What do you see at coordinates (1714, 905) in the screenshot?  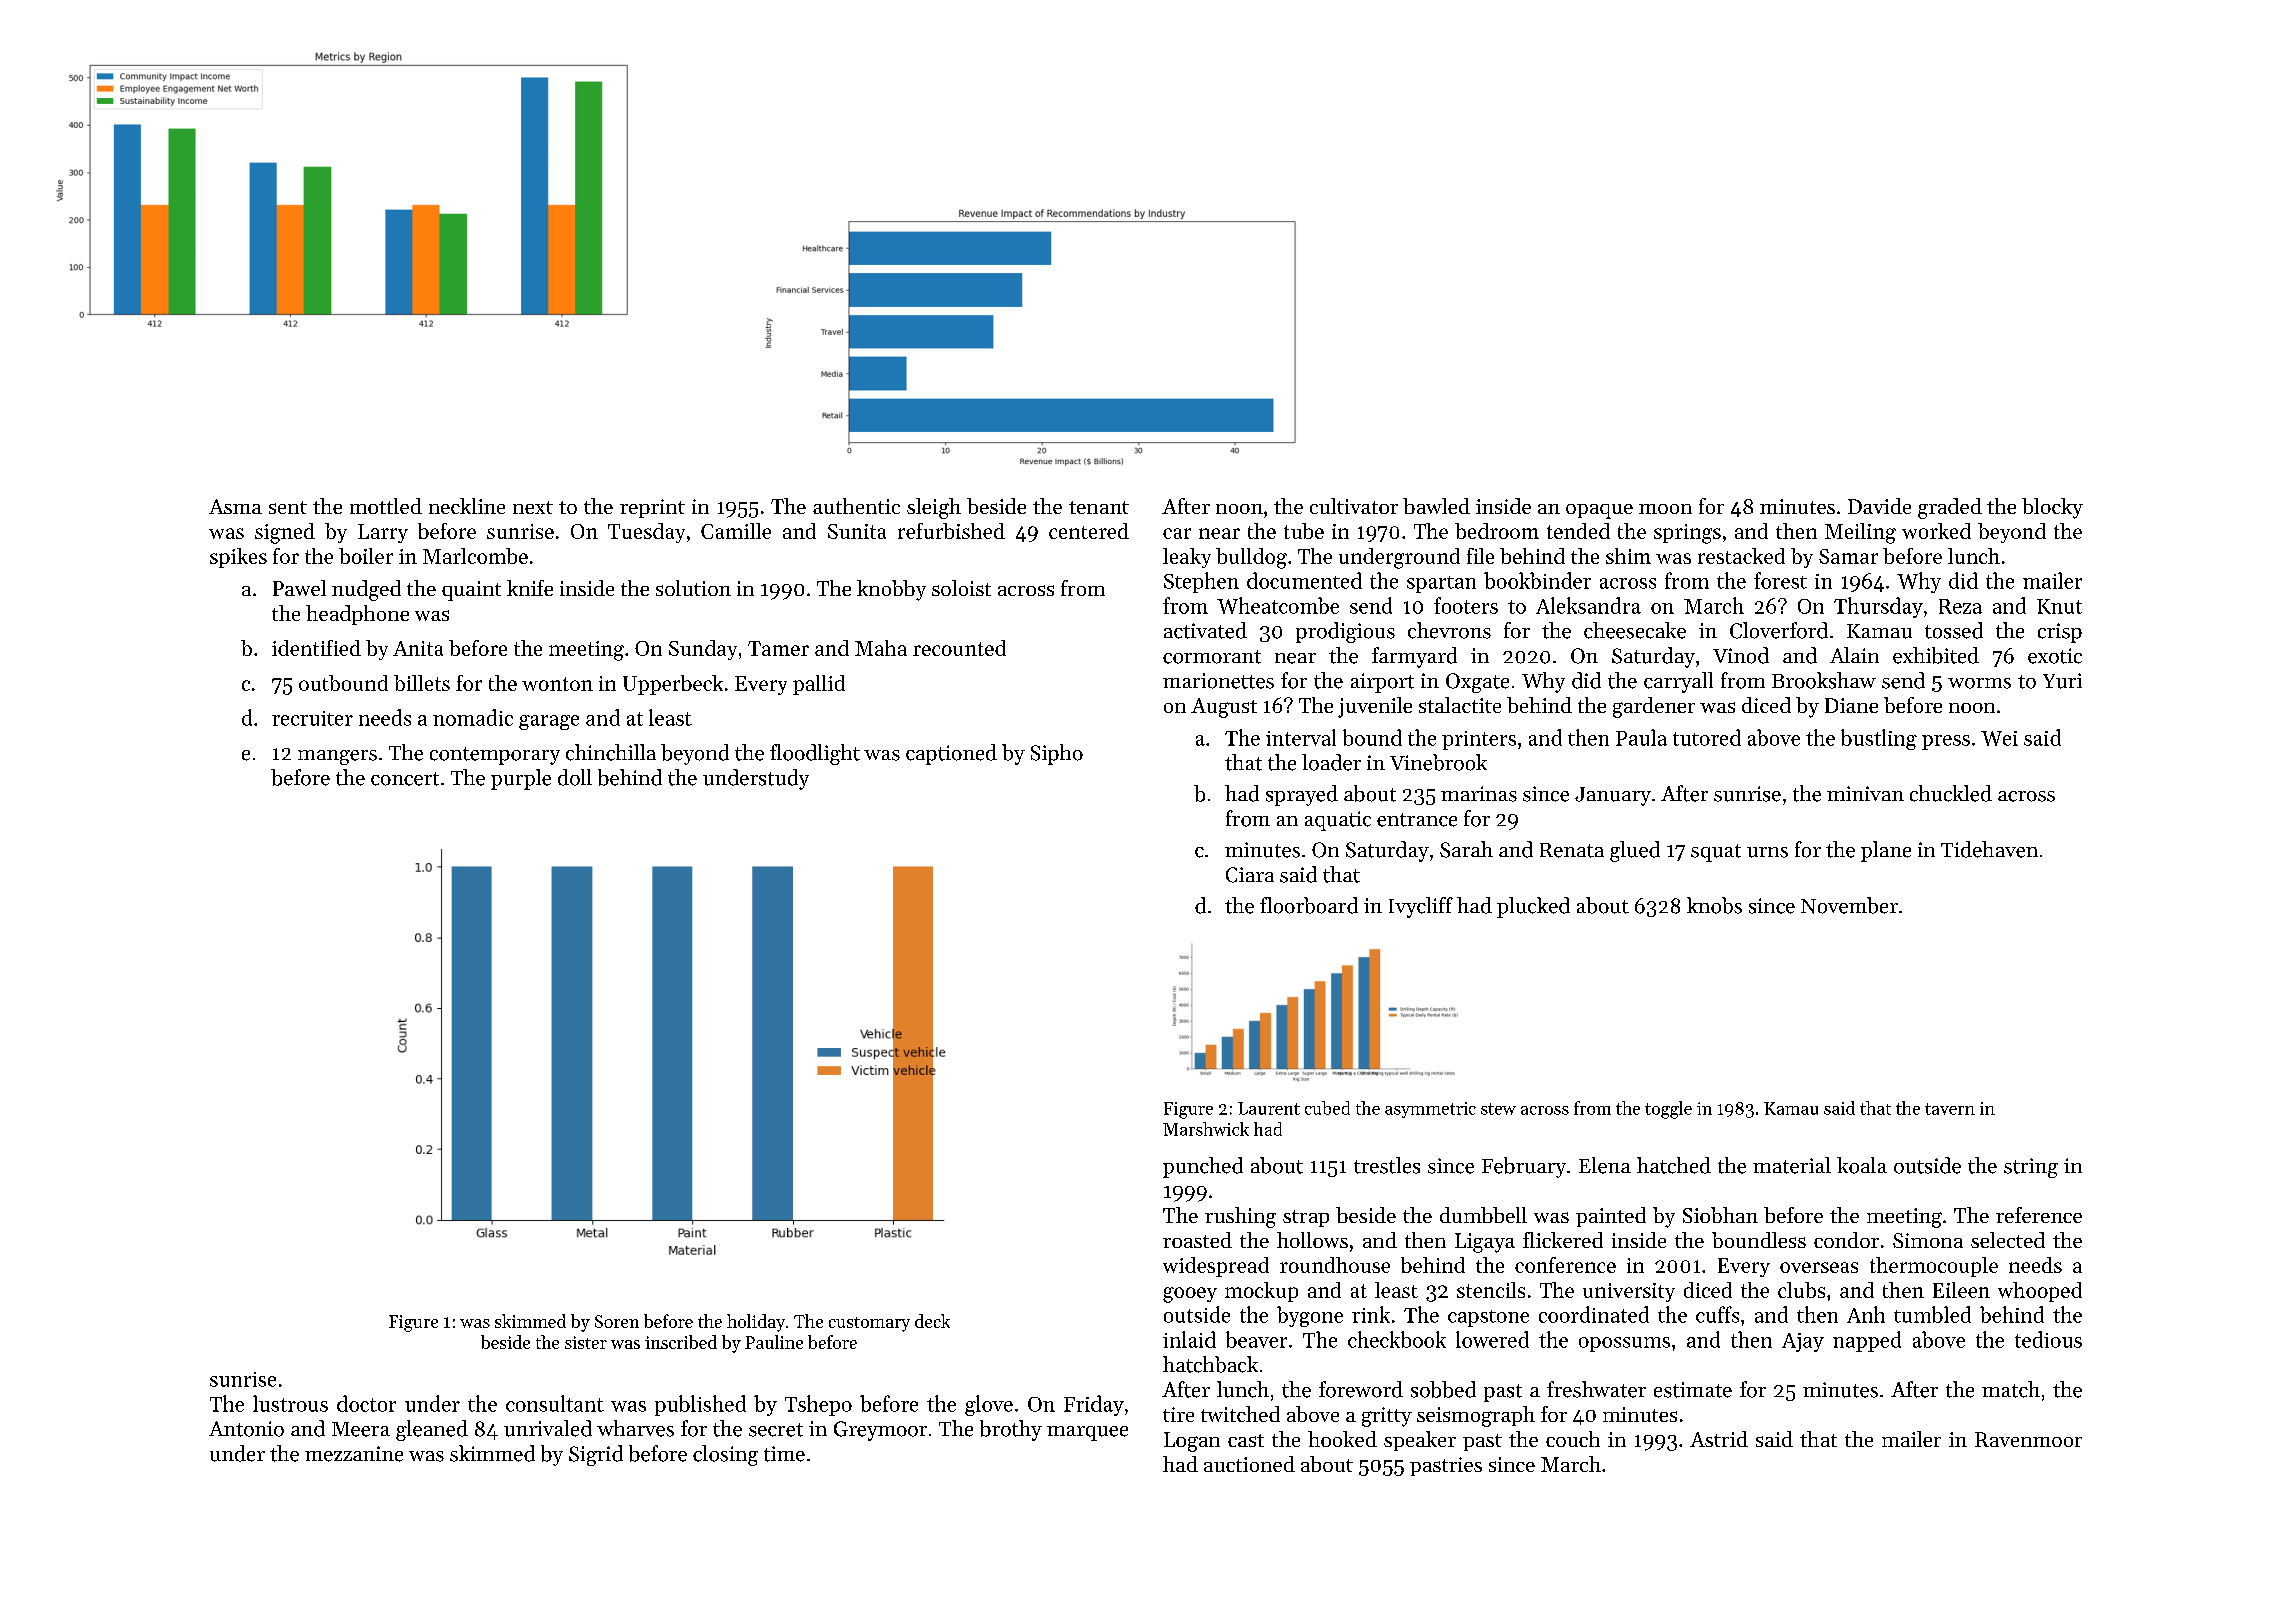 I see `knobs` at bounding box center [1714, 905].
